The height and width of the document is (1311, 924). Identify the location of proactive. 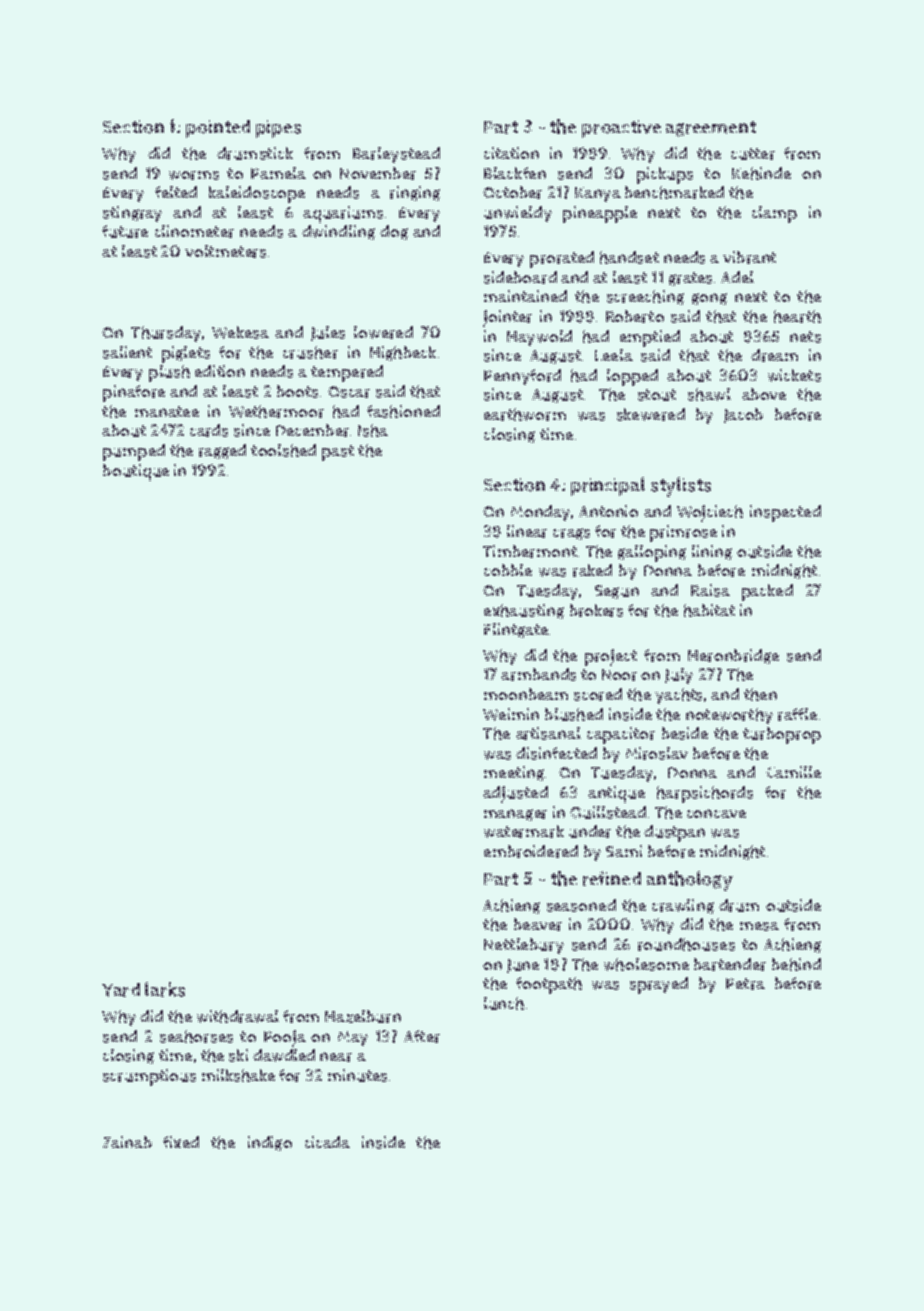
(621, 129).
